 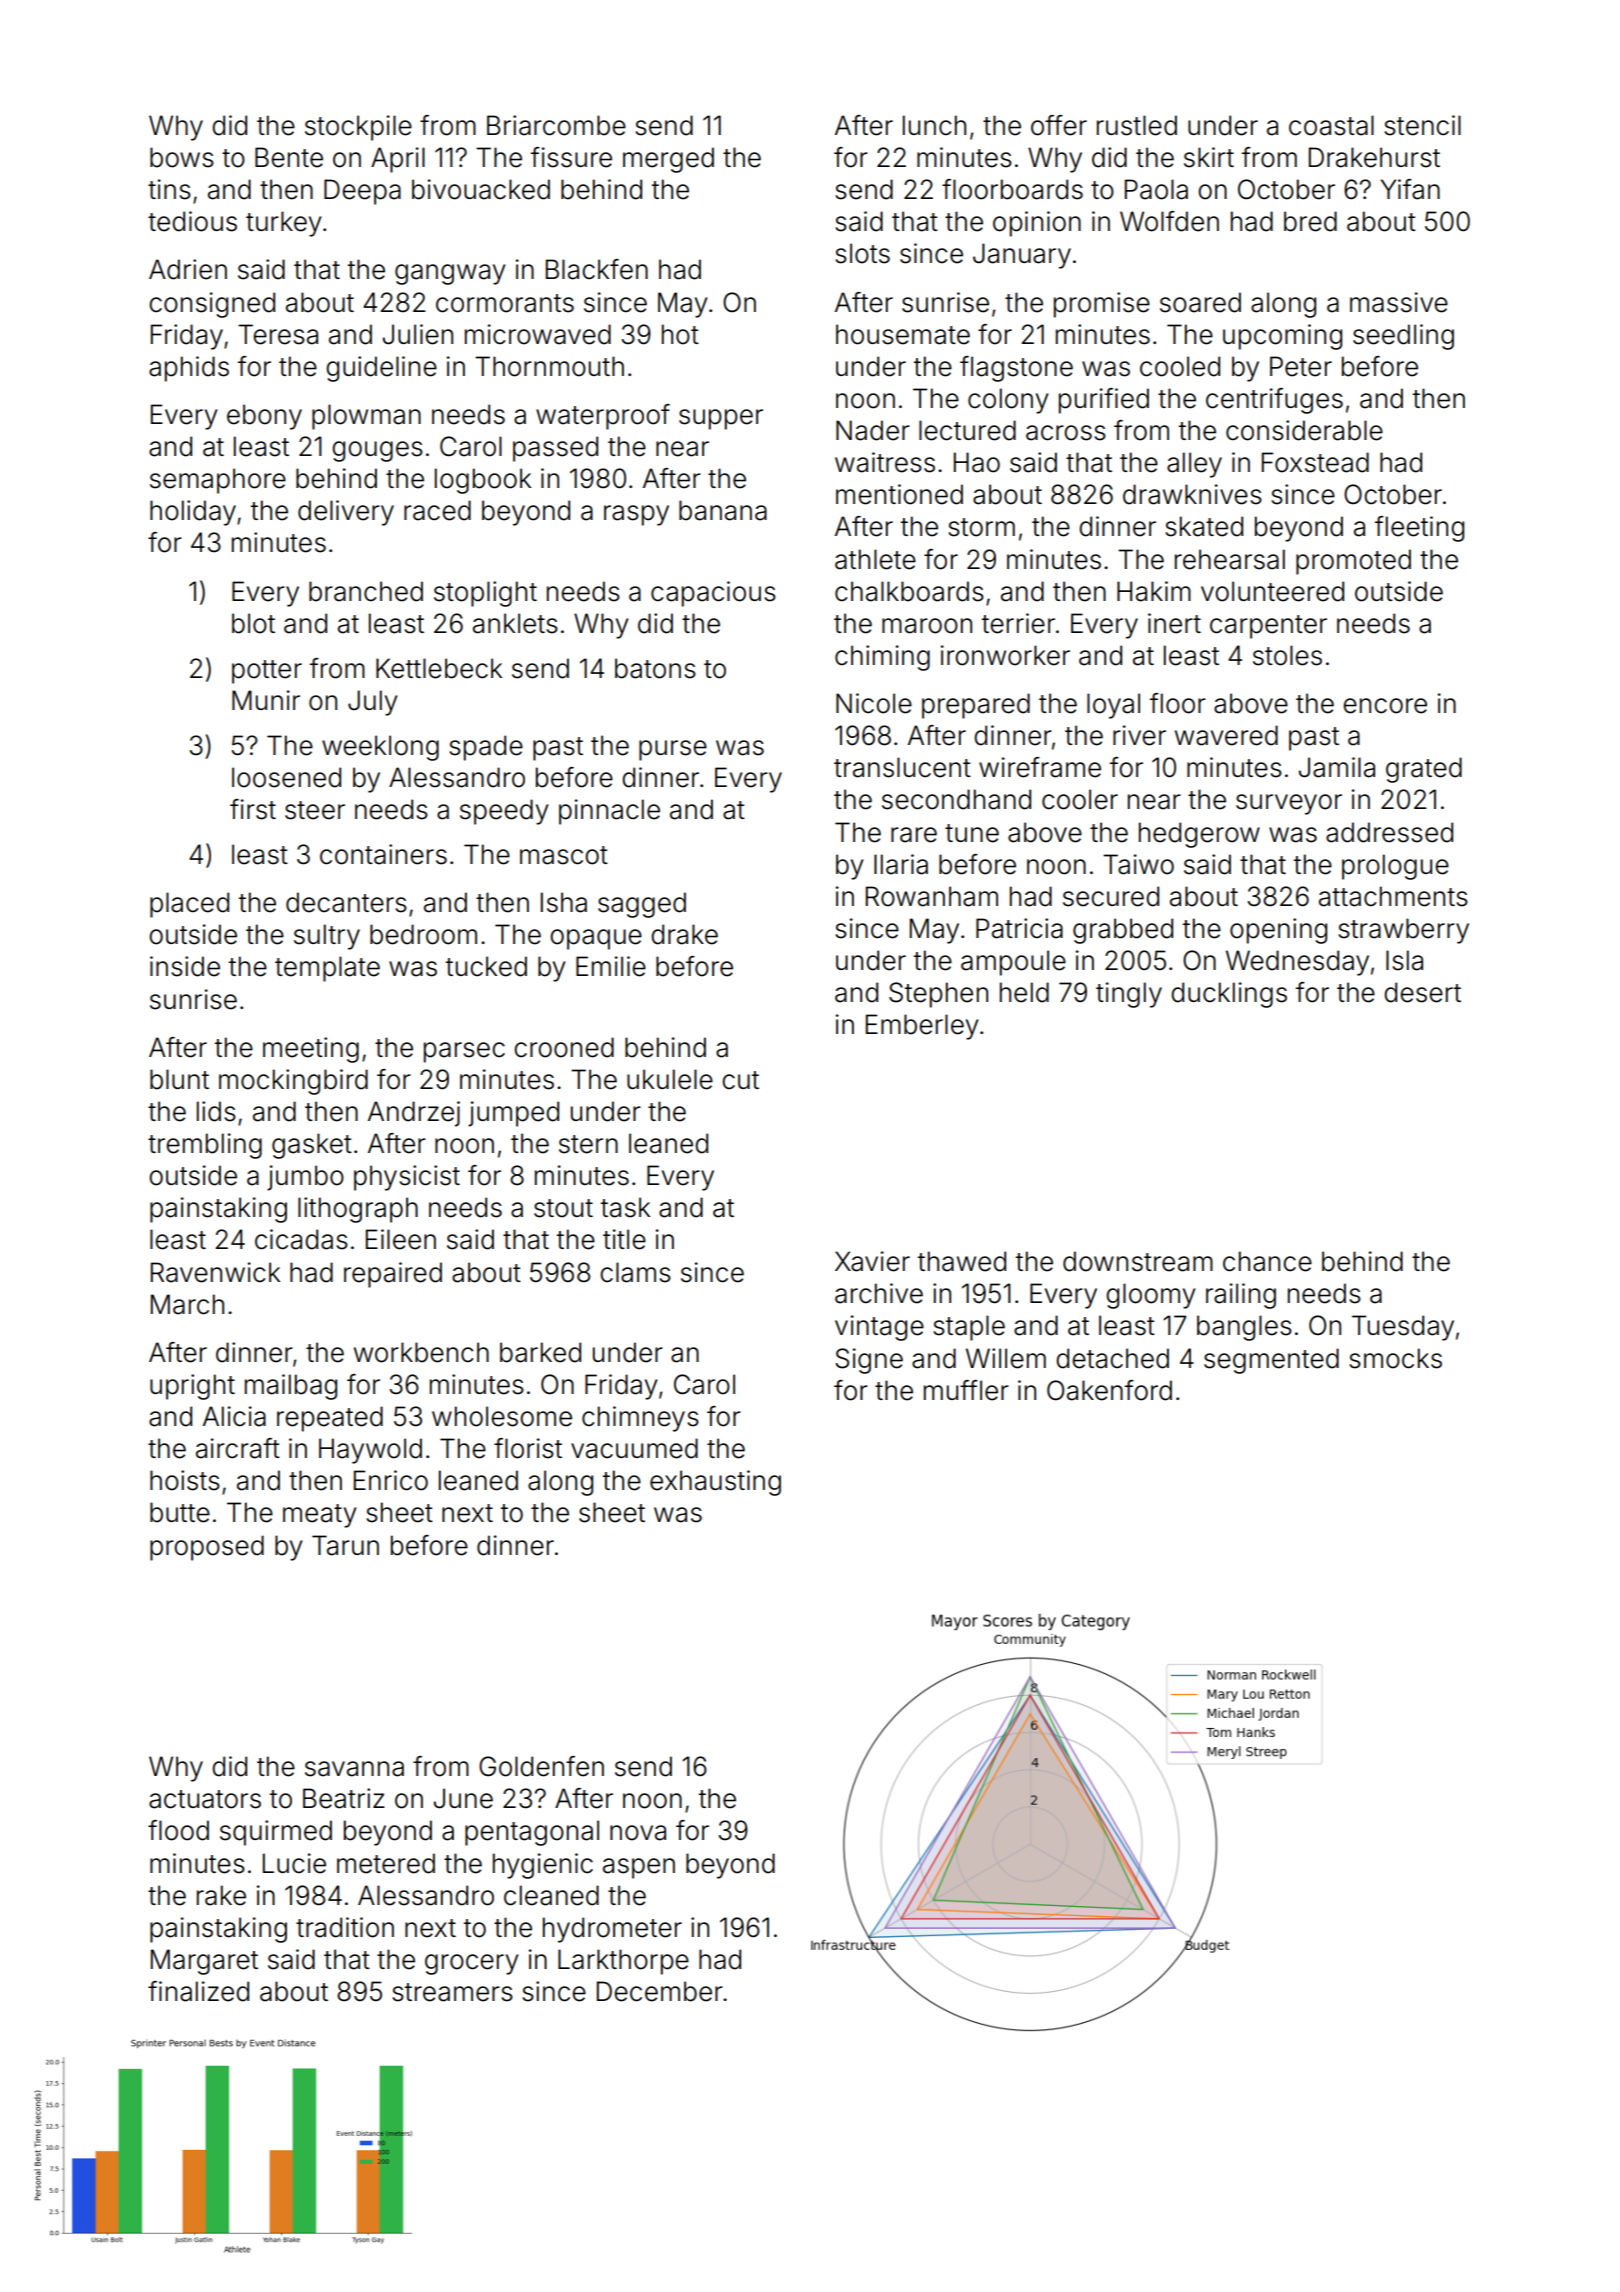 What do you see at coordinates (609, 812) in the image?
I see `pinnacle` at bounding box center [609, 812].
